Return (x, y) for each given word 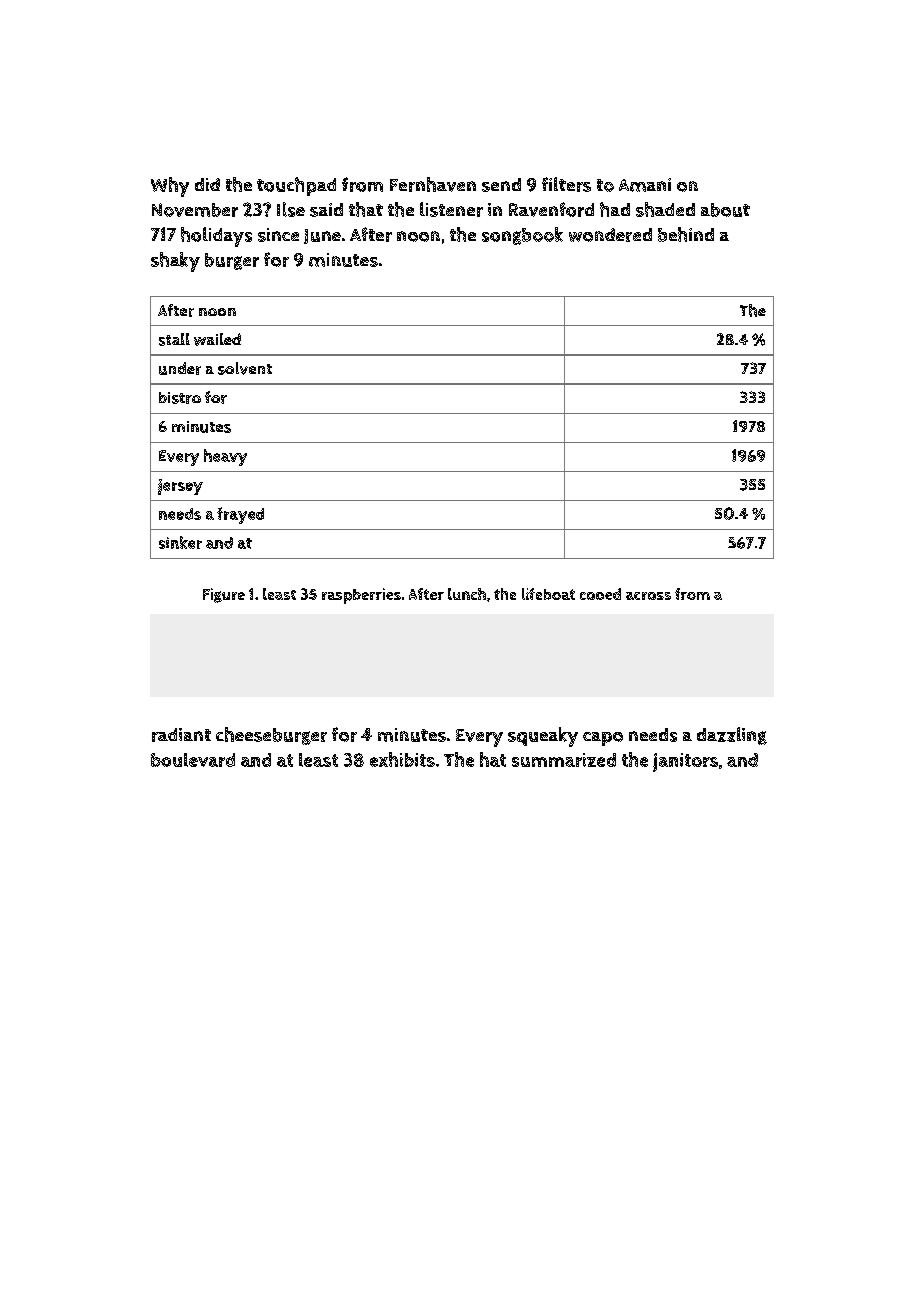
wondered (610, 235)
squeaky (543, 737)
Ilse (291, 209)
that (366, 209)
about (725, 210)
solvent (245, 368)
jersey (180, 487)
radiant (181, 735)
